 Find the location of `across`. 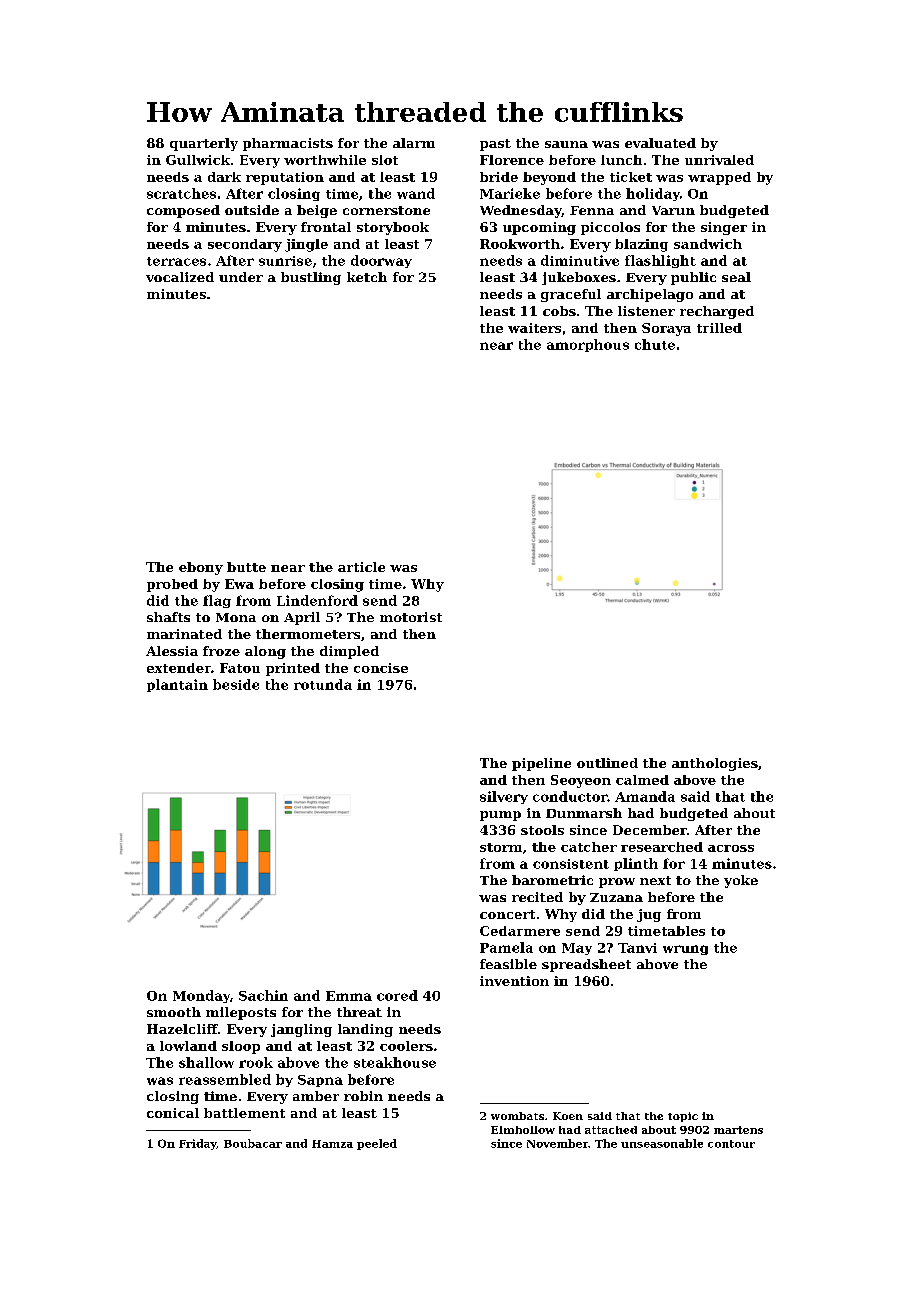

across is located at coordinates (731, 848).
